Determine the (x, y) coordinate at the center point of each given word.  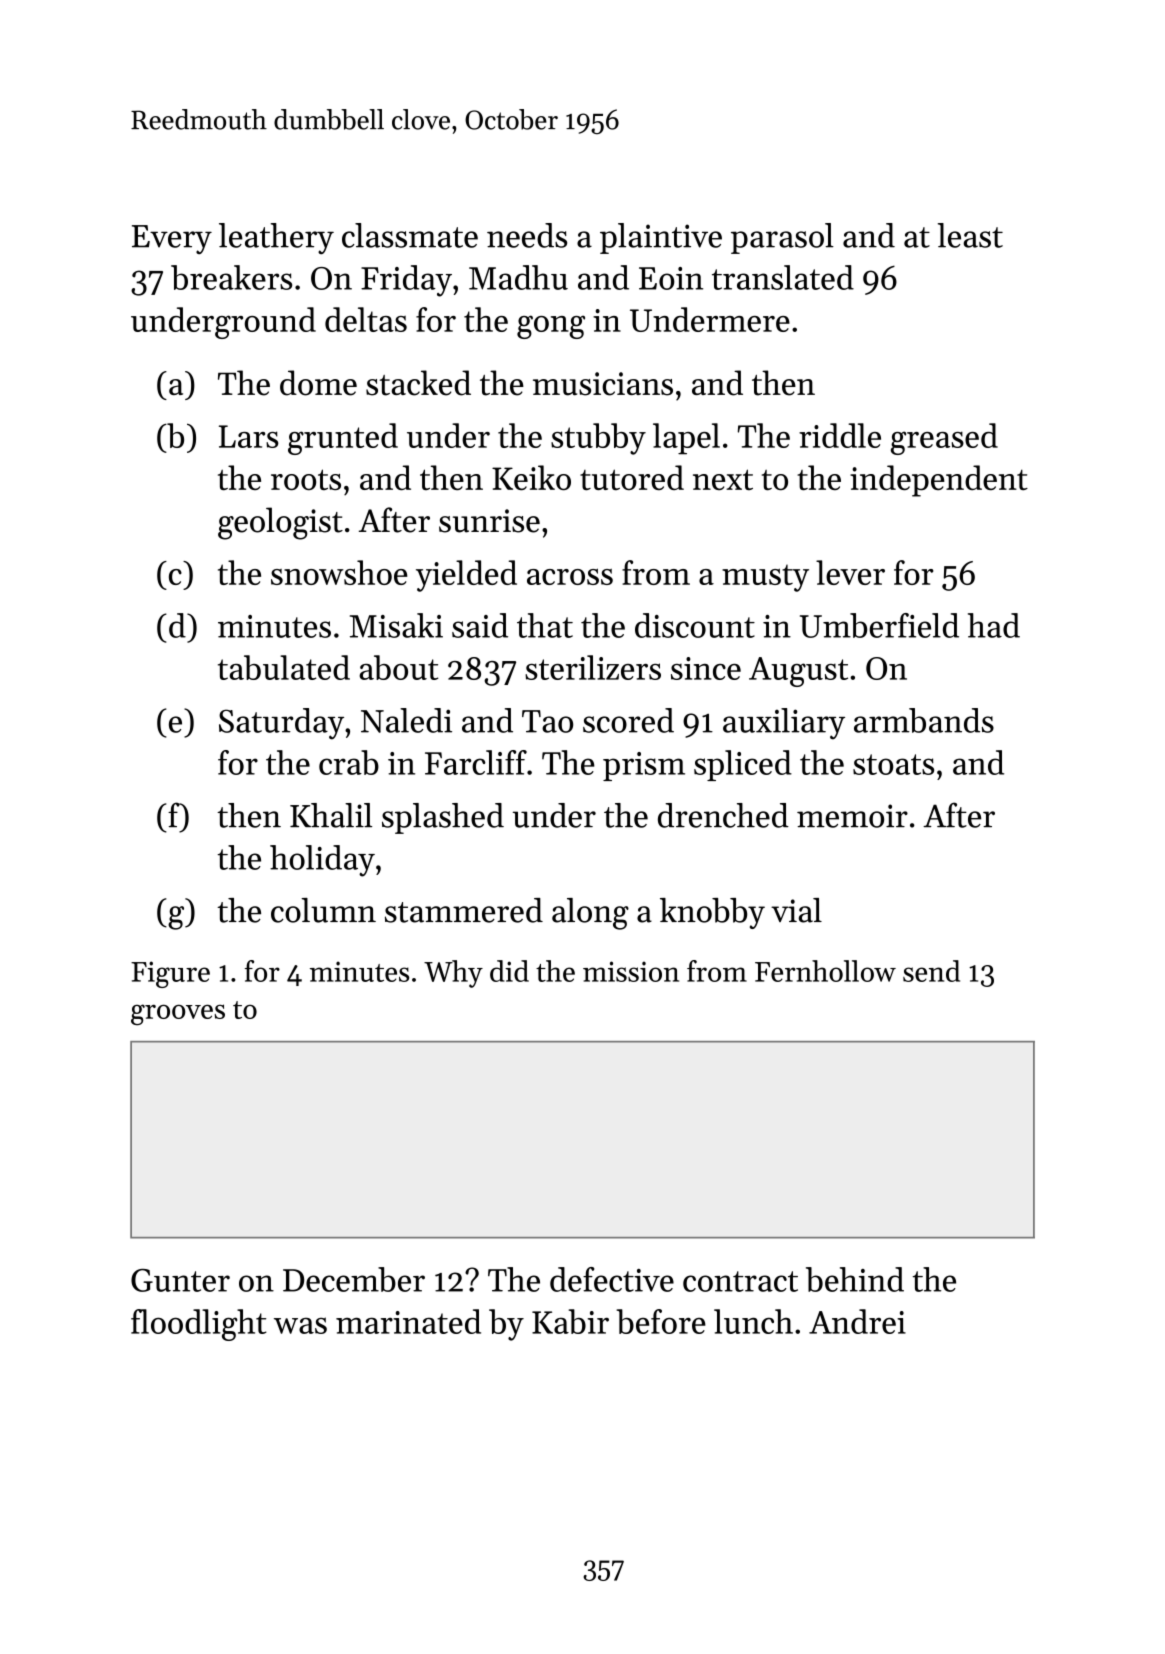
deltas (366, 319)
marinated (408, 1321)
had (994, 625)
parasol (782, 238)
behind (855, 1279)
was (300, 1325)
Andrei (857, 1321)
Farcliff (476, 762)
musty (765, 578)
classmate (410, 235)
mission (631, 971)
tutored (632, 477)
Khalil (331, 815)
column (323, 910)
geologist (280, 523)
